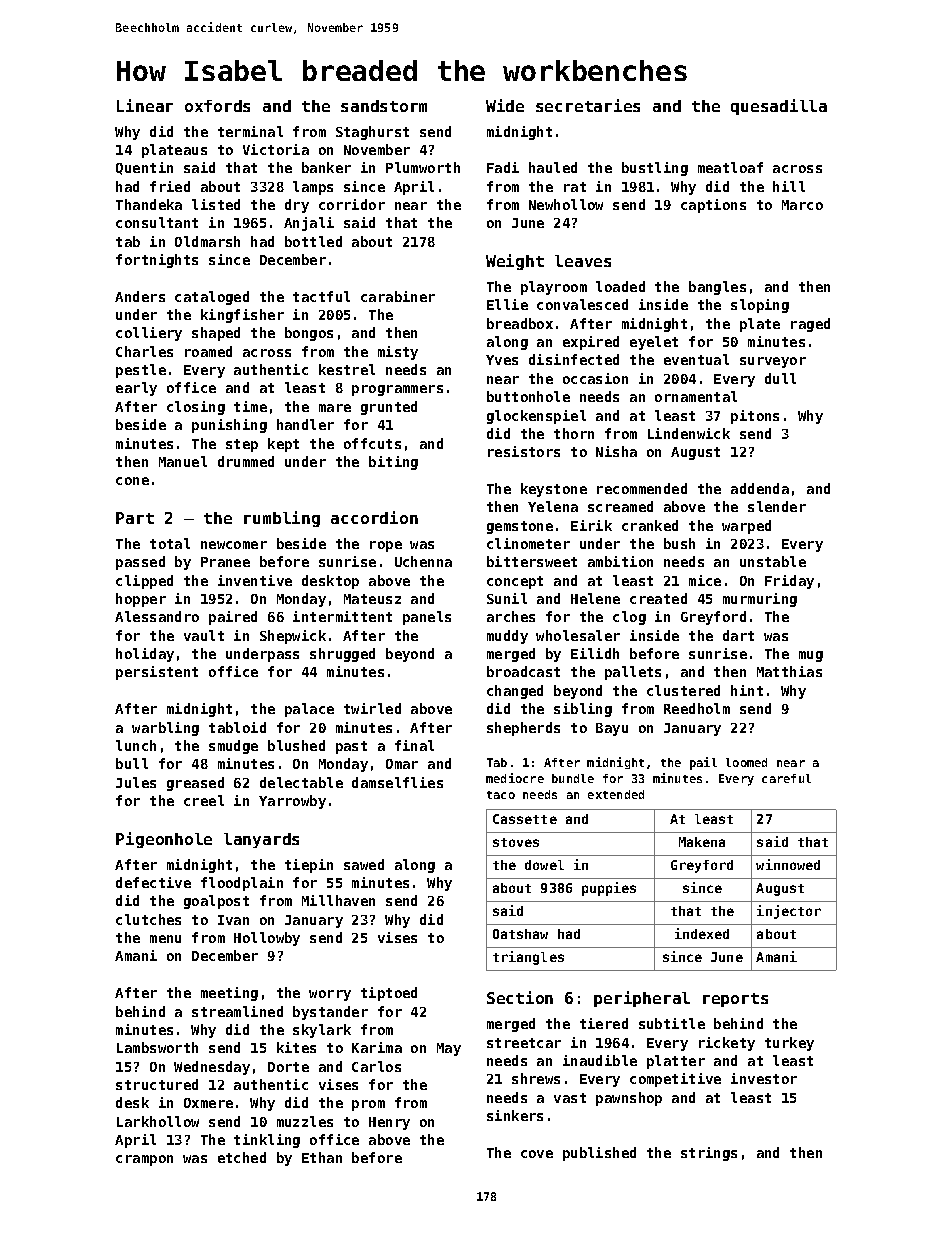  What do you see at coordinates (364, 864) in the screenshot?
I see `sawed` at bounding box center [364, 864].
